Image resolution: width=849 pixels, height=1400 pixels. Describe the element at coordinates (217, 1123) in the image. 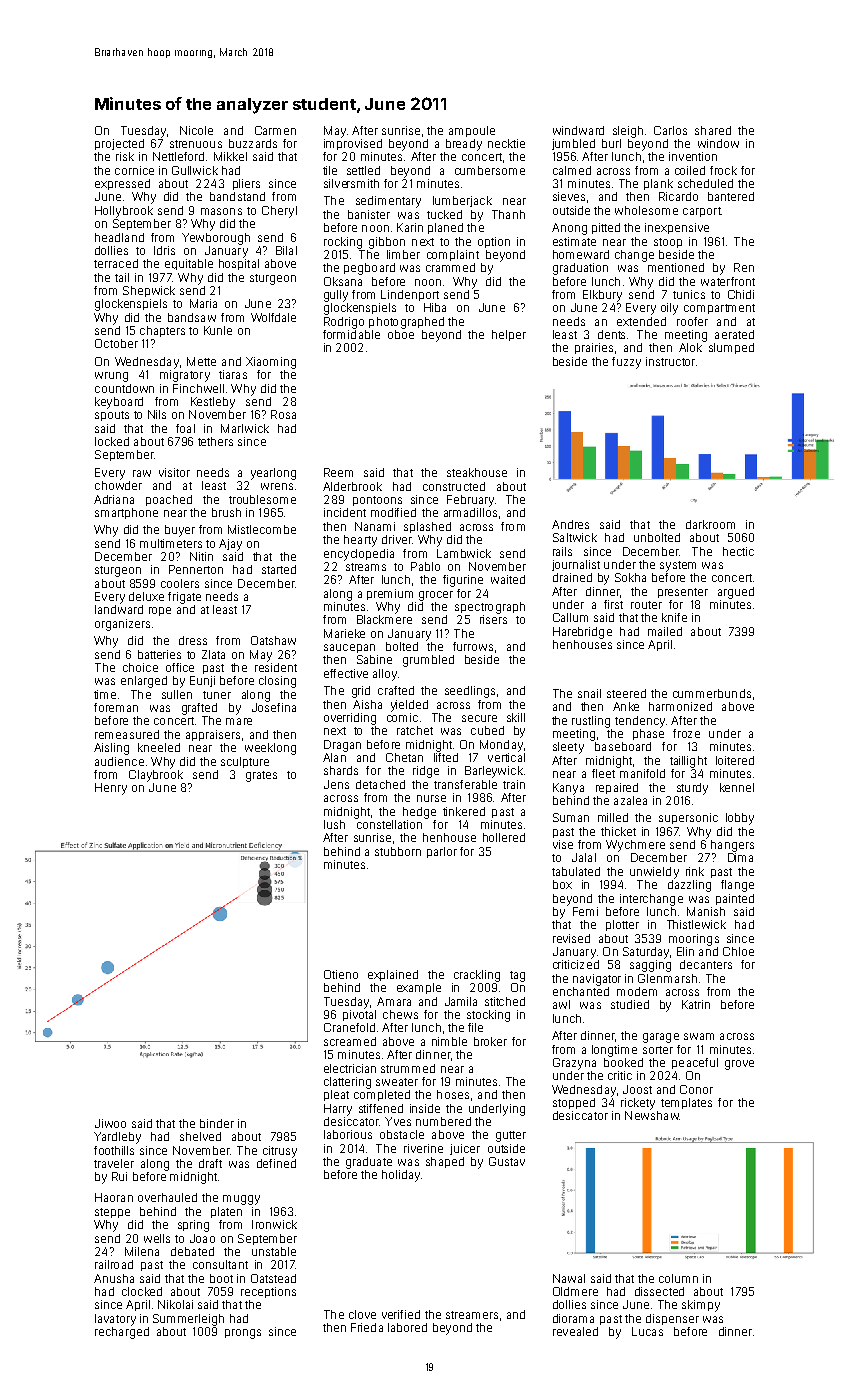

I see `binder` at that location.
